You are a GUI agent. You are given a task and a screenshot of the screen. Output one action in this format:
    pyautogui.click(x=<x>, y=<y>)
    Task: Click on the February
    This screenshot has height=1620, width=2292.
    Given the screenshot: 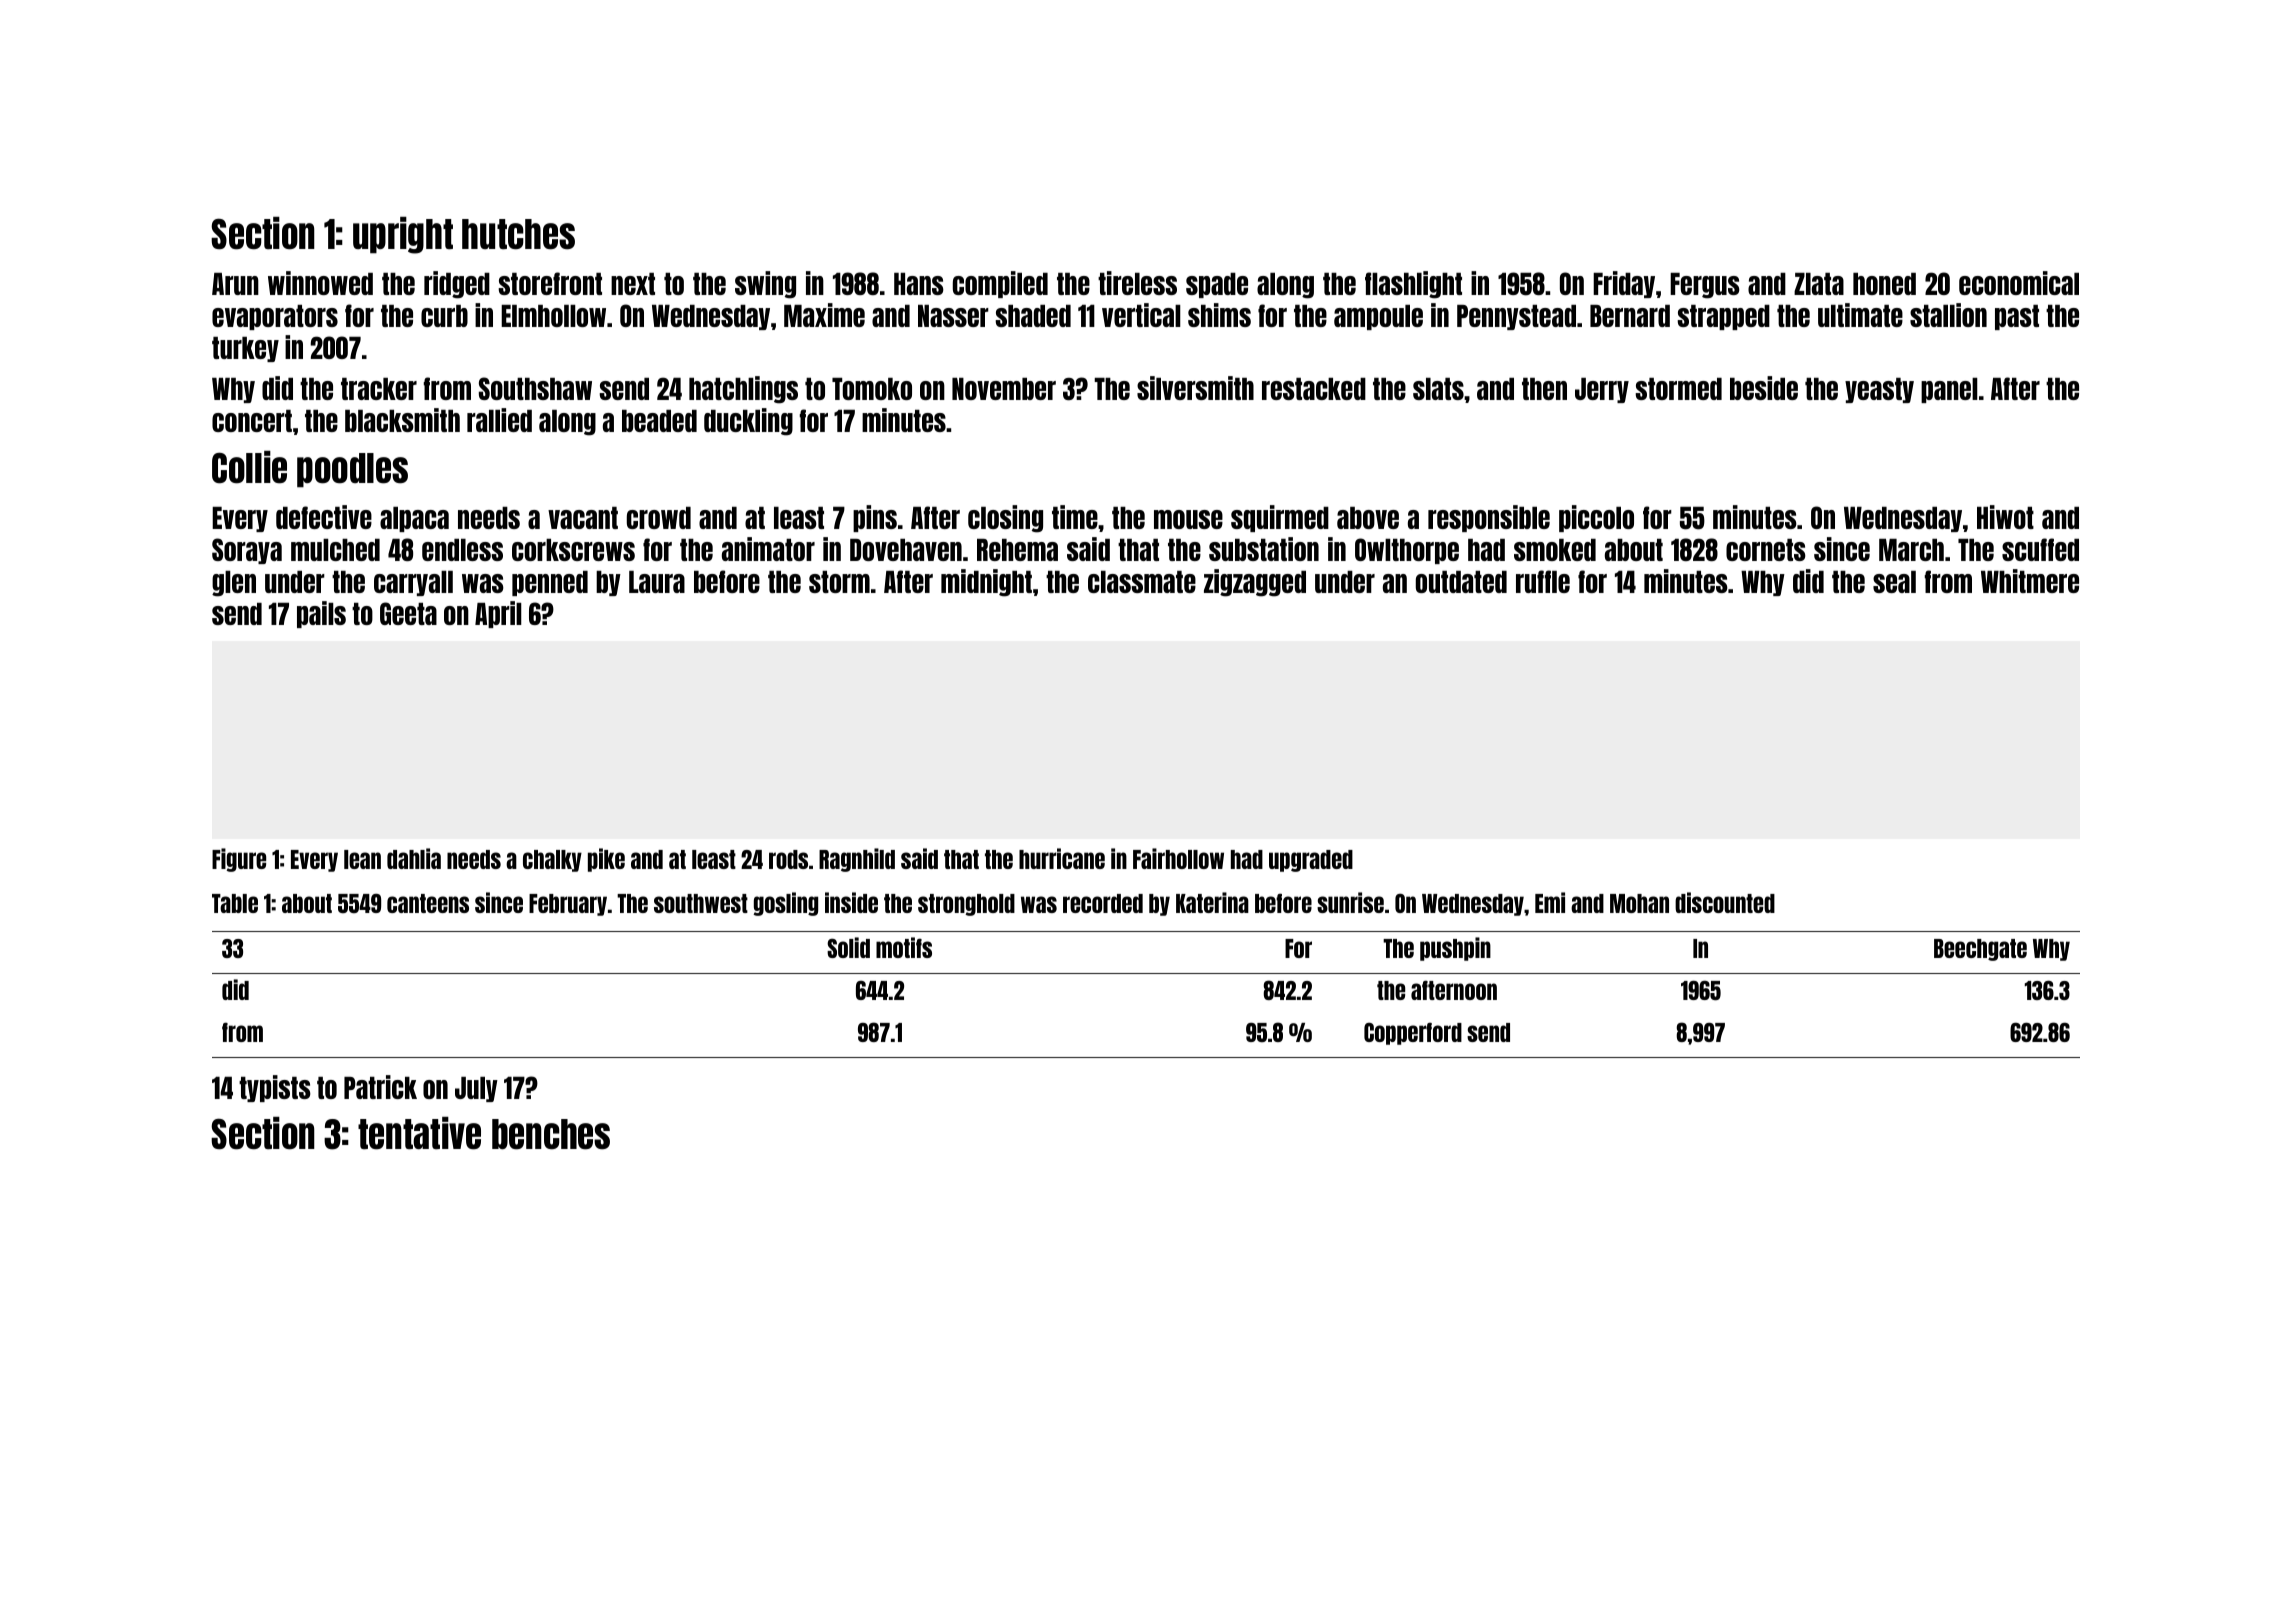 What is the action you would take?
    pyautogui.click(x=568, y=905)
